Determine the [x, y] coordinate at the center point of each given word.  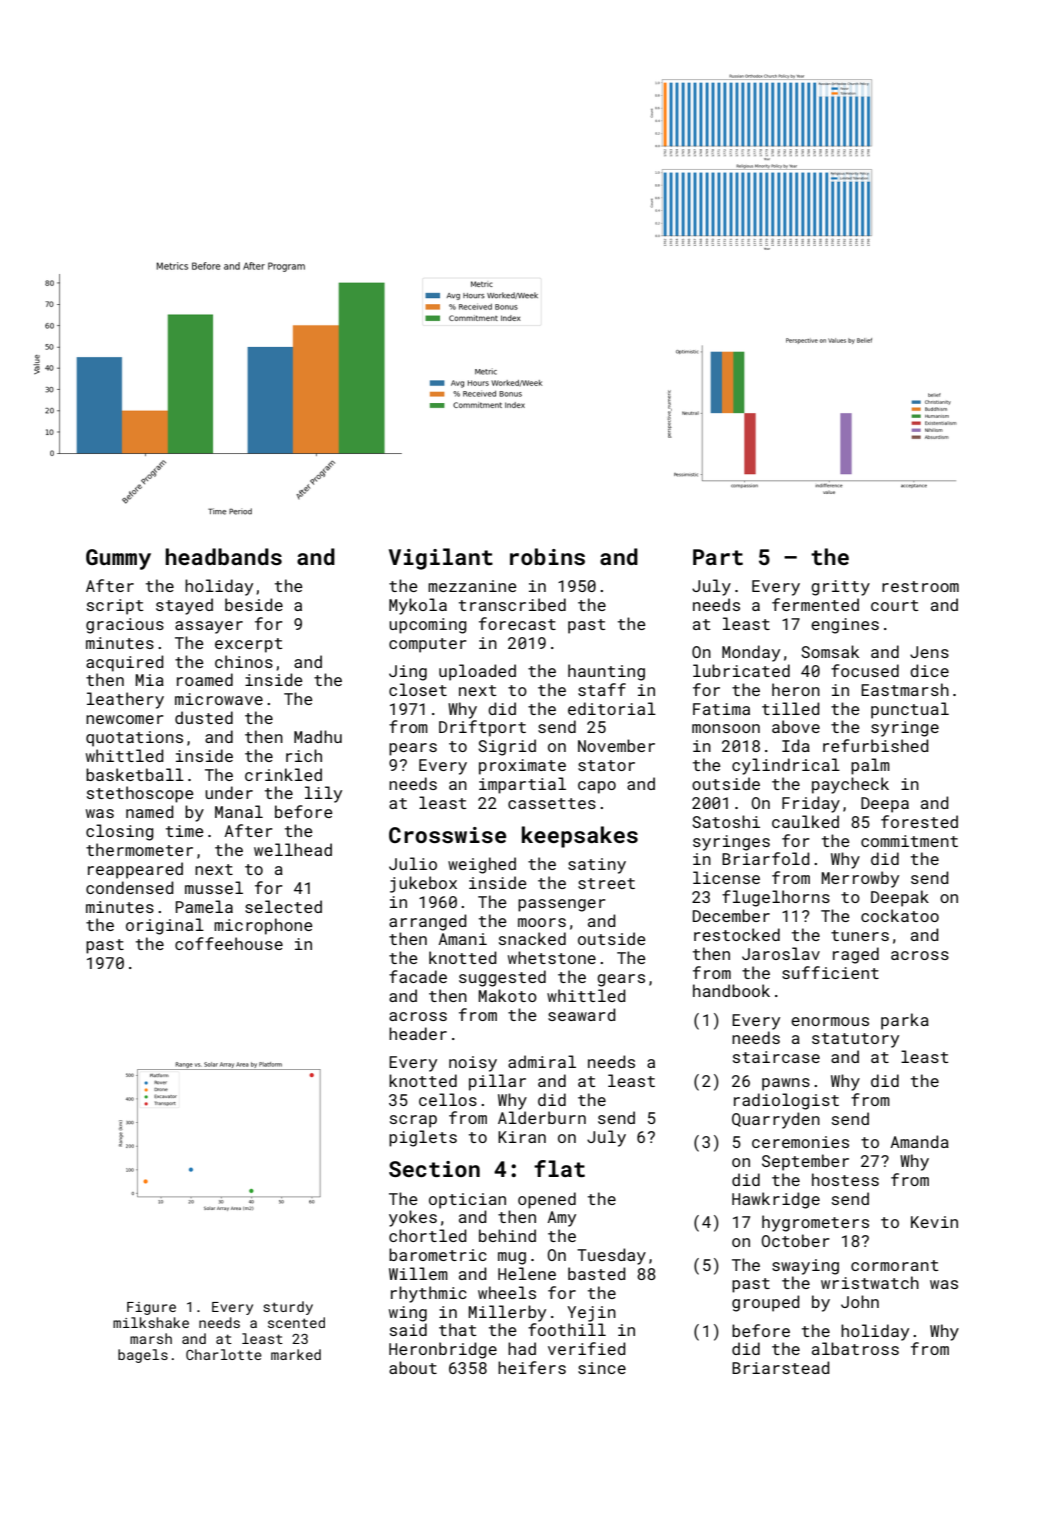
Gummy [118, 559]
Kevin [934, 1222]
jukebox [423, 884]
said [408, 1329]
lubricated [741, 670]
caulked [805, 821]
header [418, 1033]
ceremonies [800, 1142]
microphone [263, 926]
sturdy [288, 1308]
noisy [473, 1064]
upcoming [428, 626]
